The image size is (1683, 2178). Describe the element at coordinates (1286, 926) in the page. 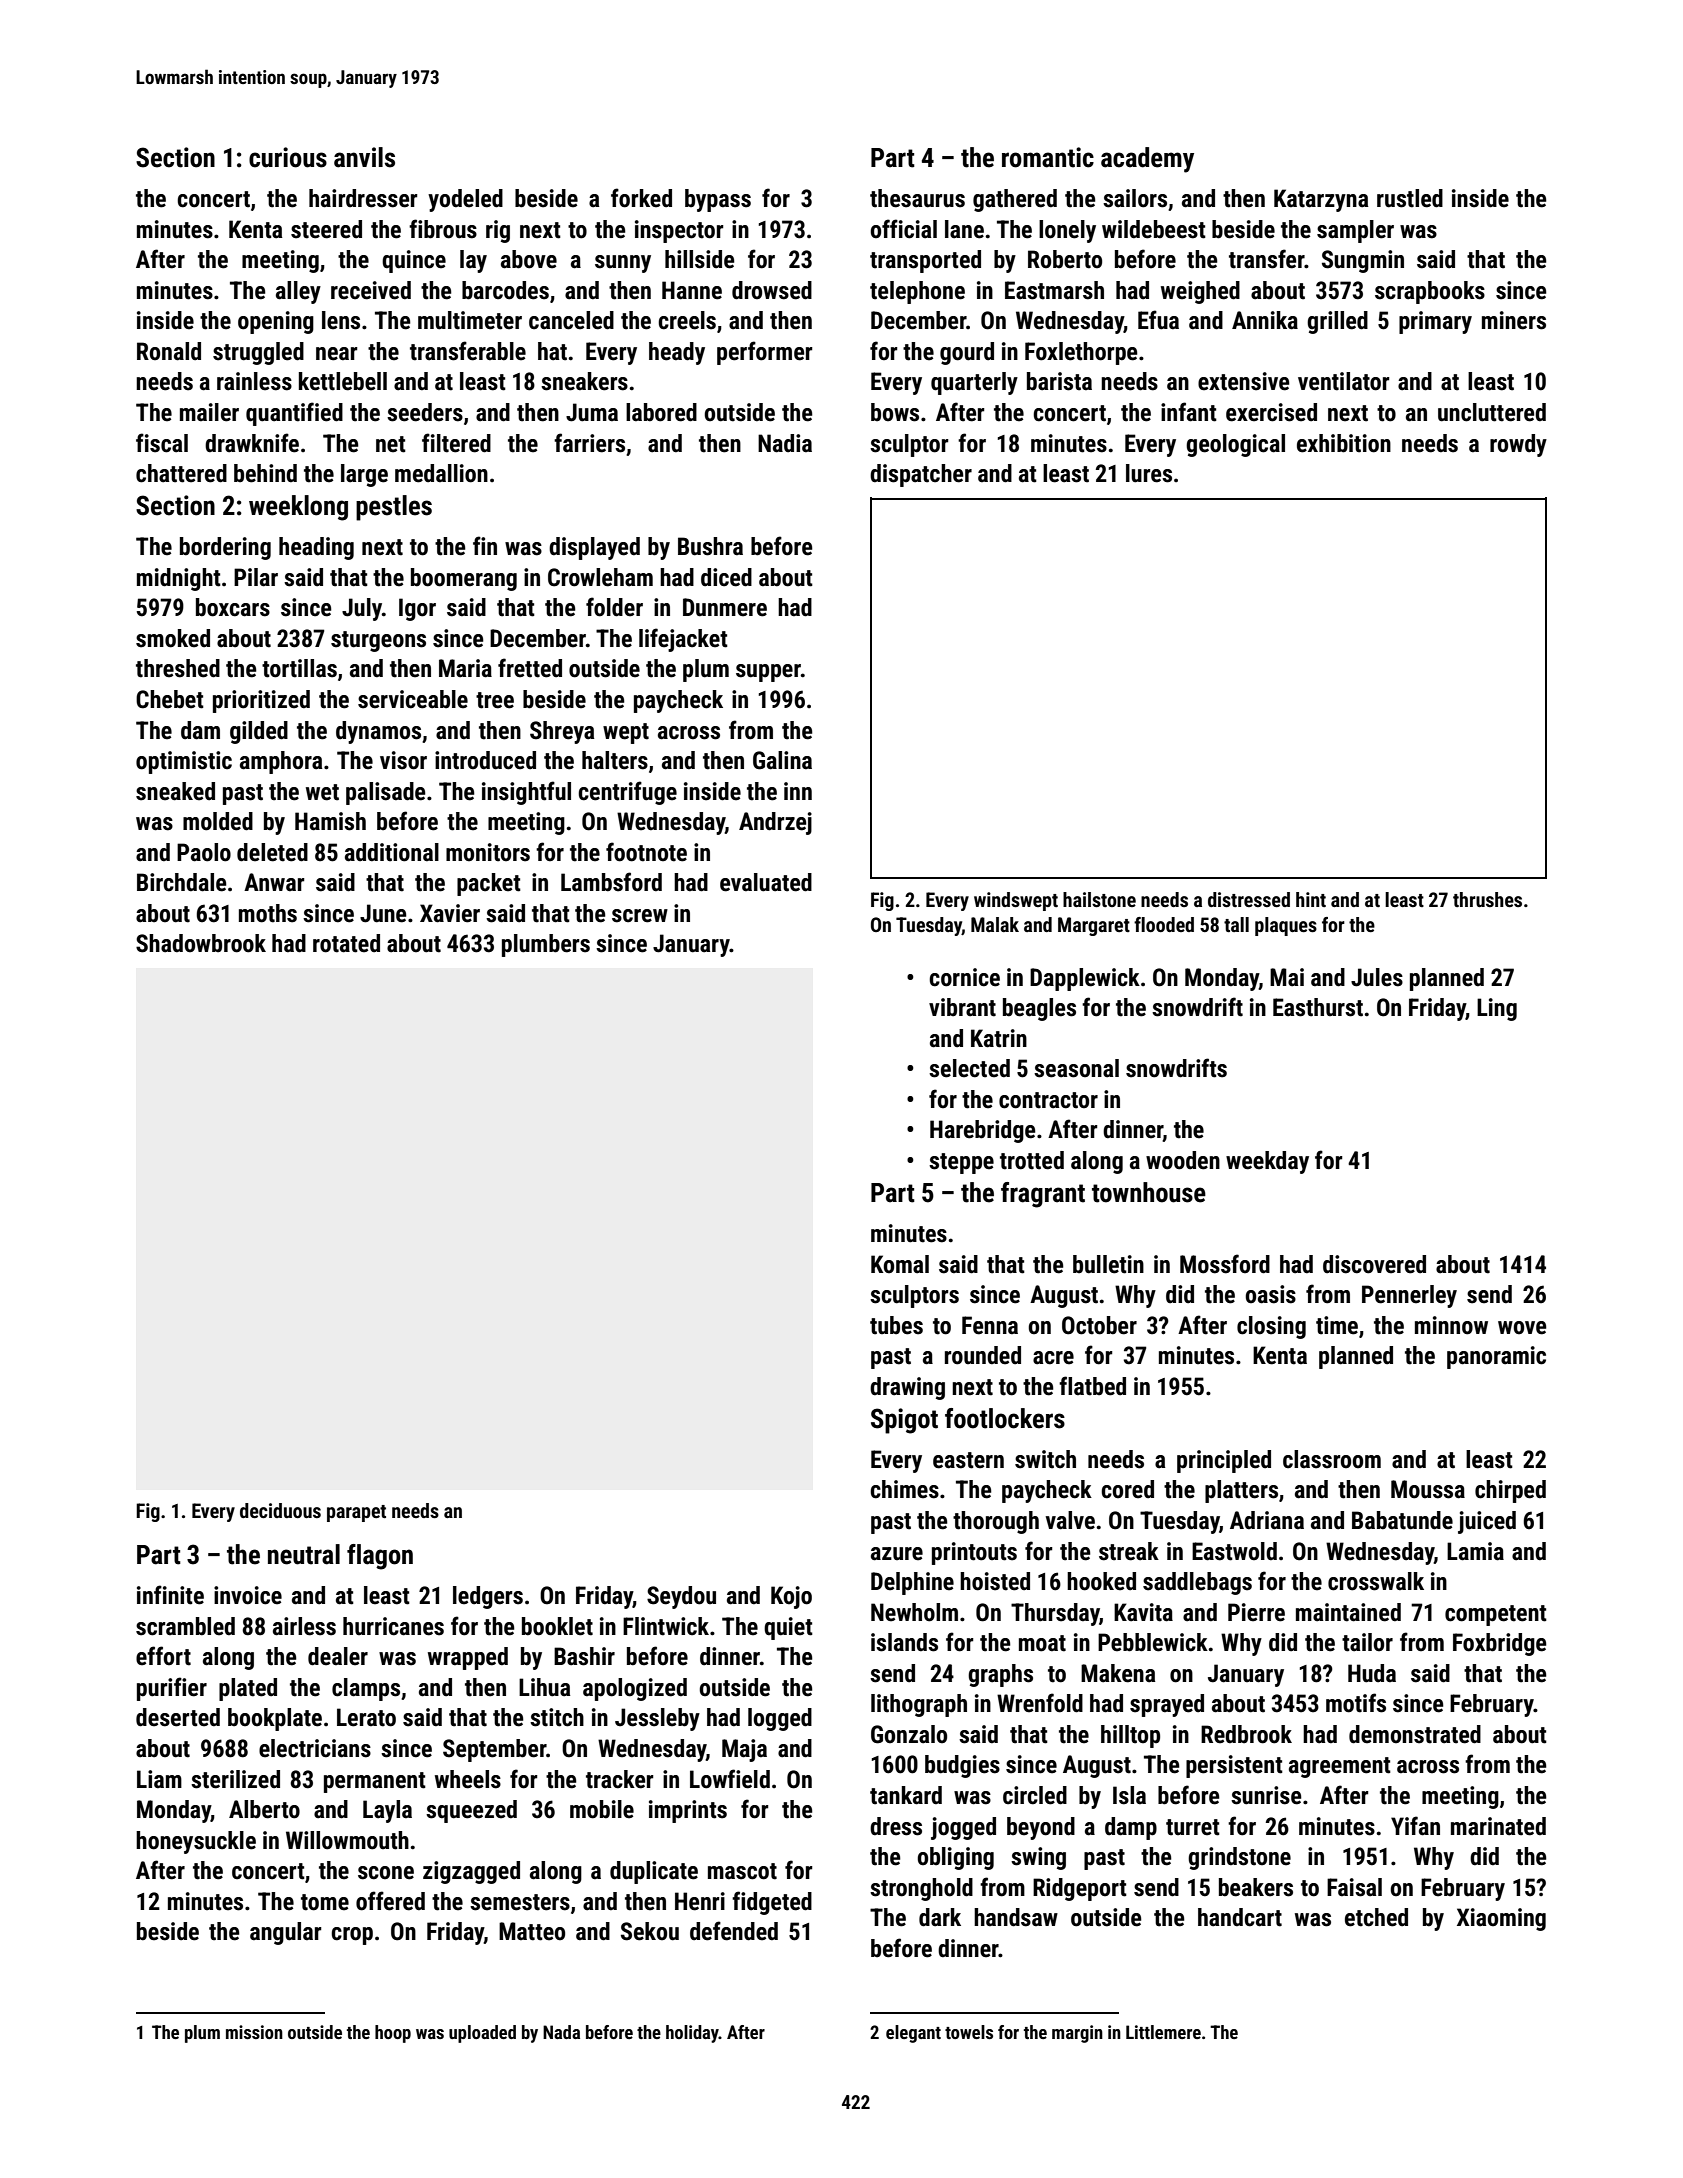

I see `plaques` at that location.
